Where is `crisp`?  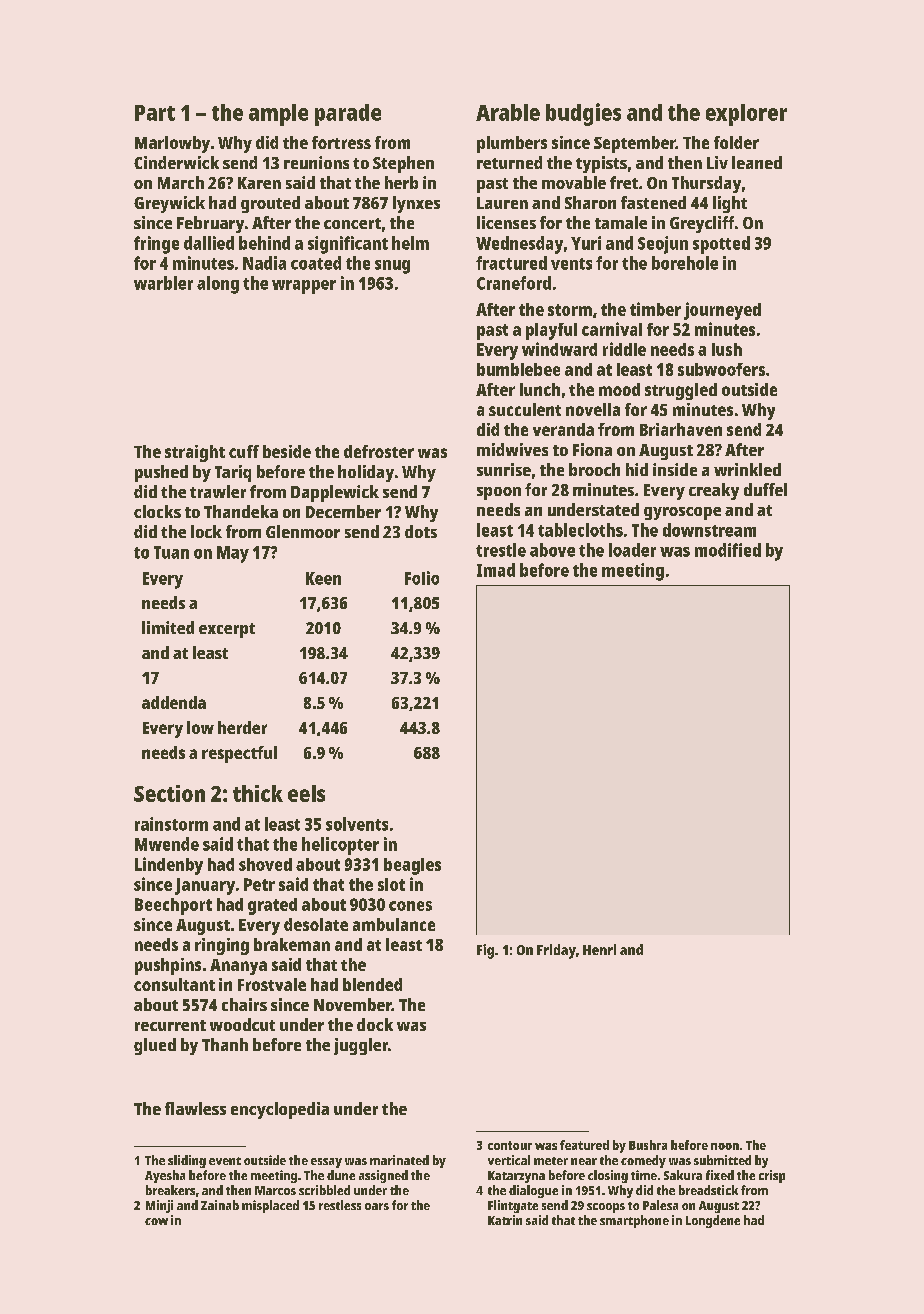
crisp is located at coordinates (772, 1176).
